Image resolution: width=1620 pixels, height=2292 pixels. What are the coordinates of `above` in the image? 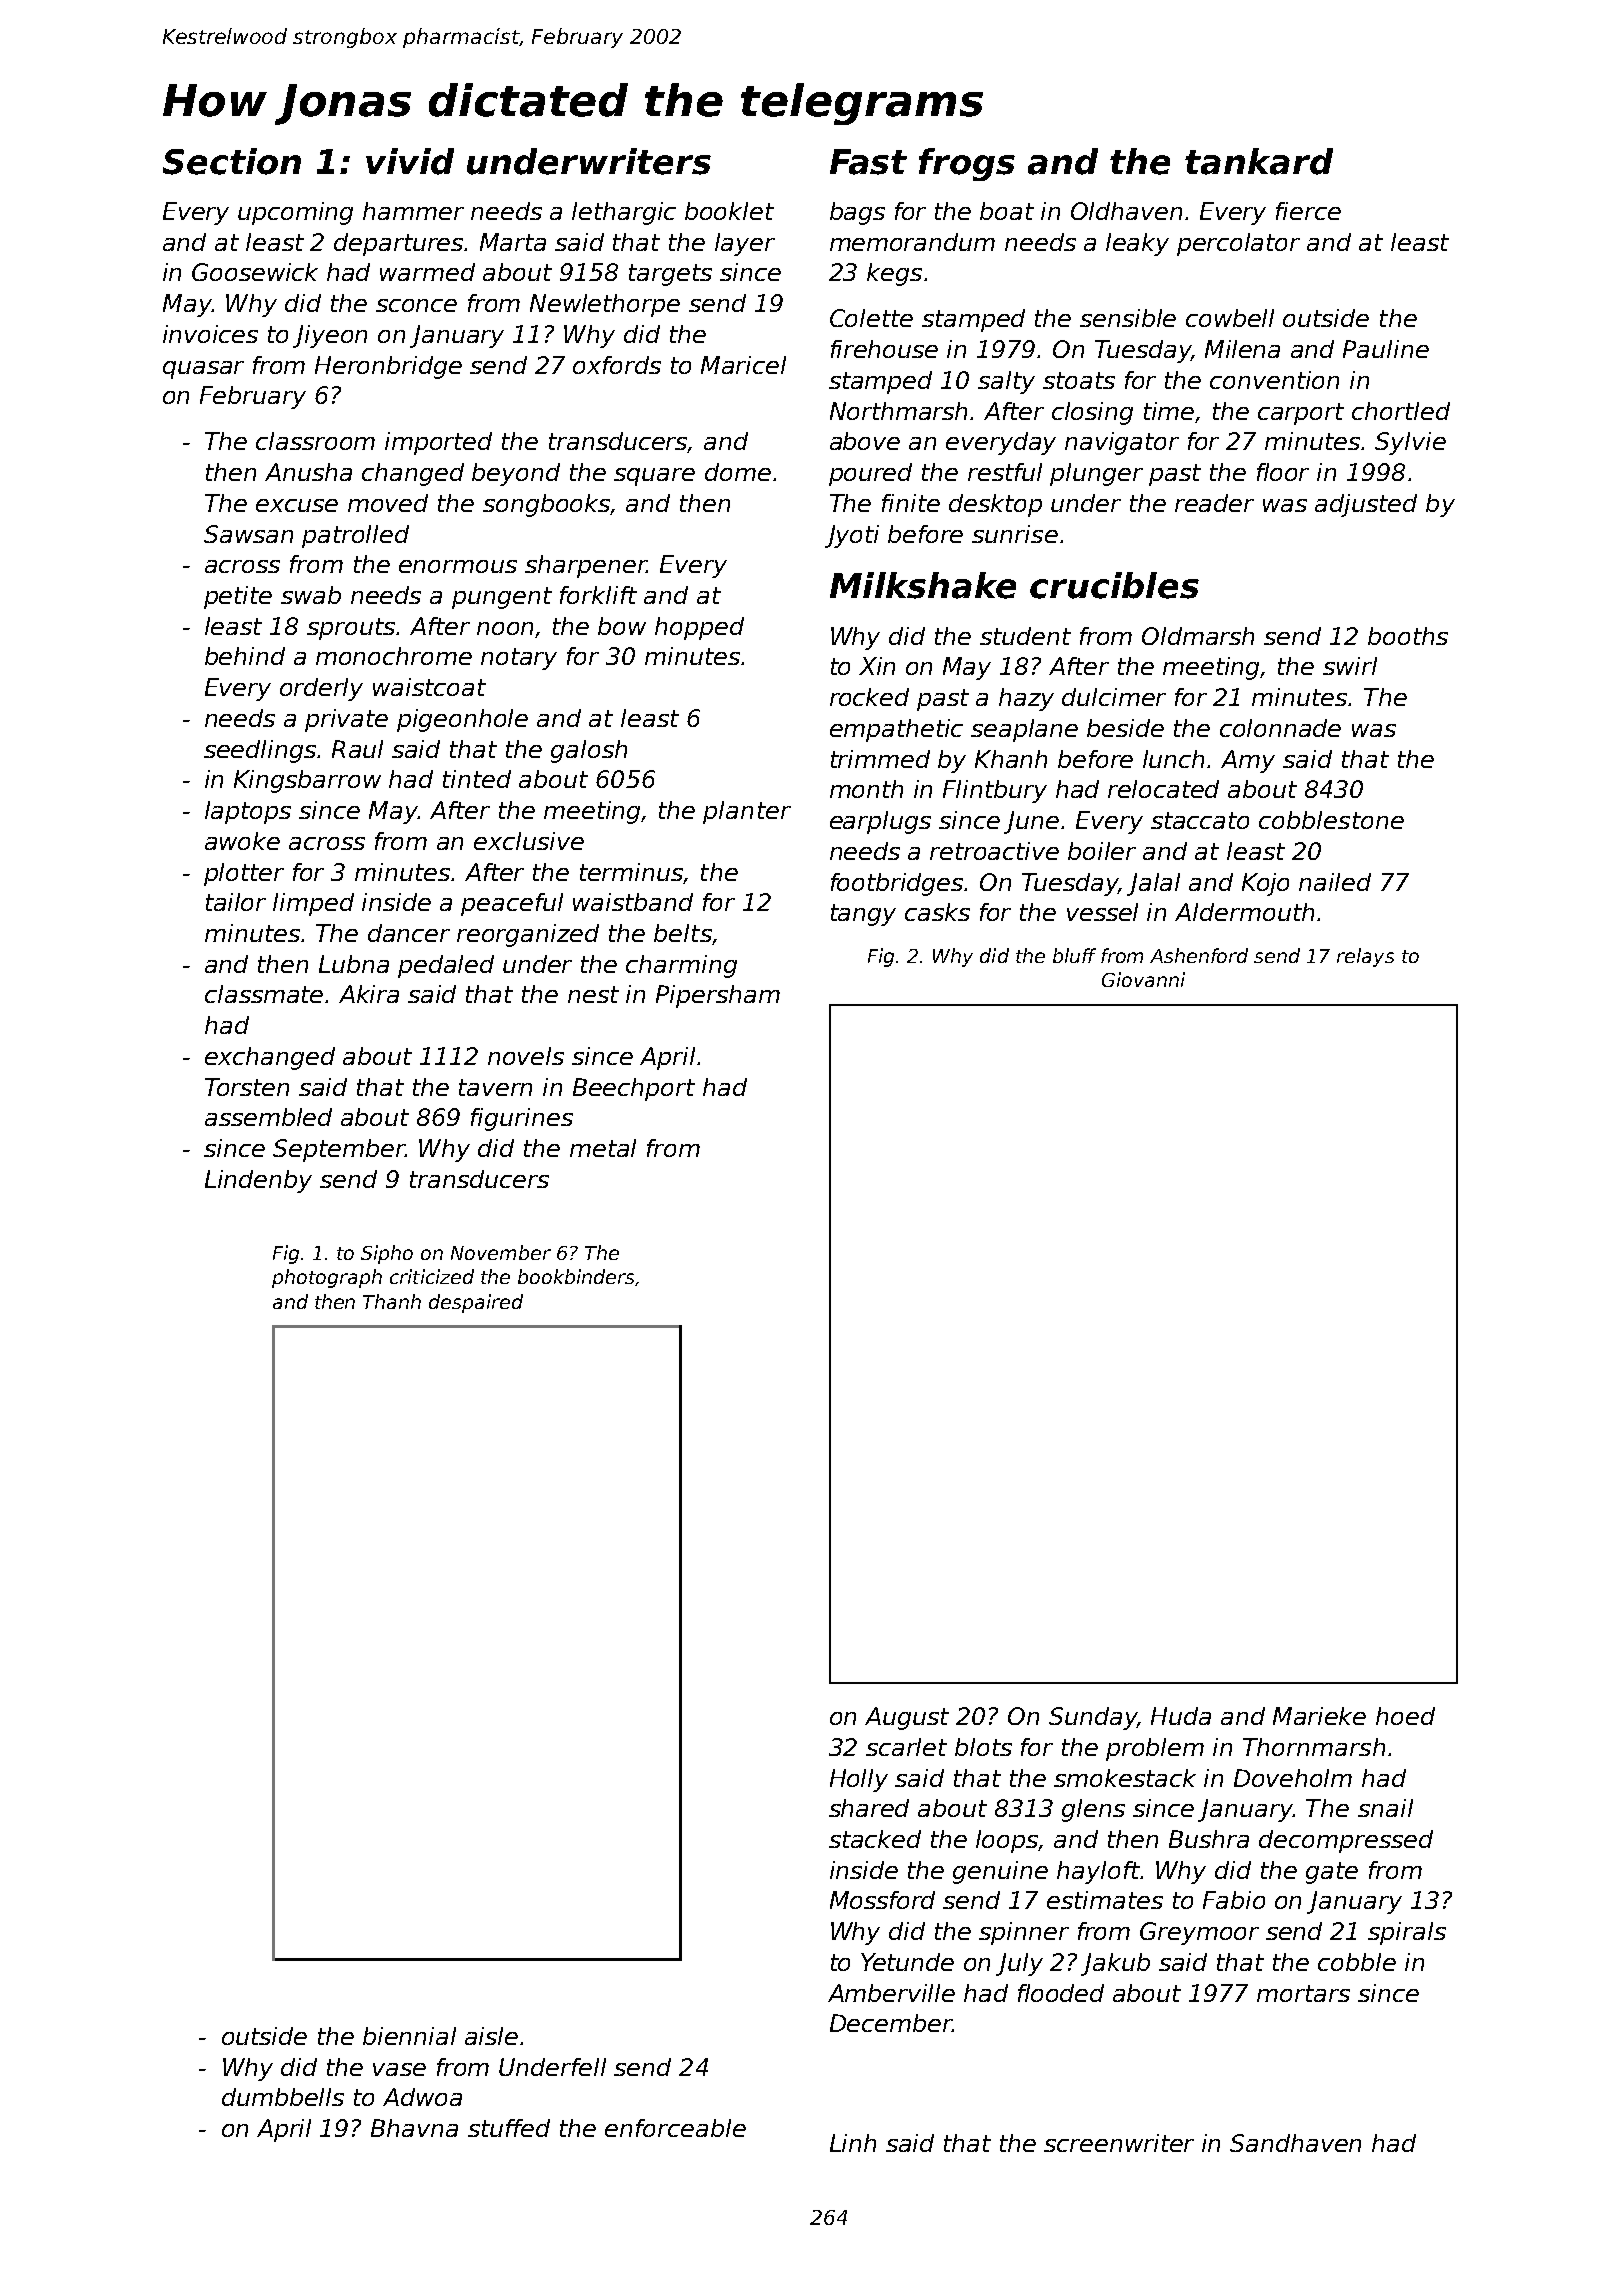 It's located at (865, 441).
